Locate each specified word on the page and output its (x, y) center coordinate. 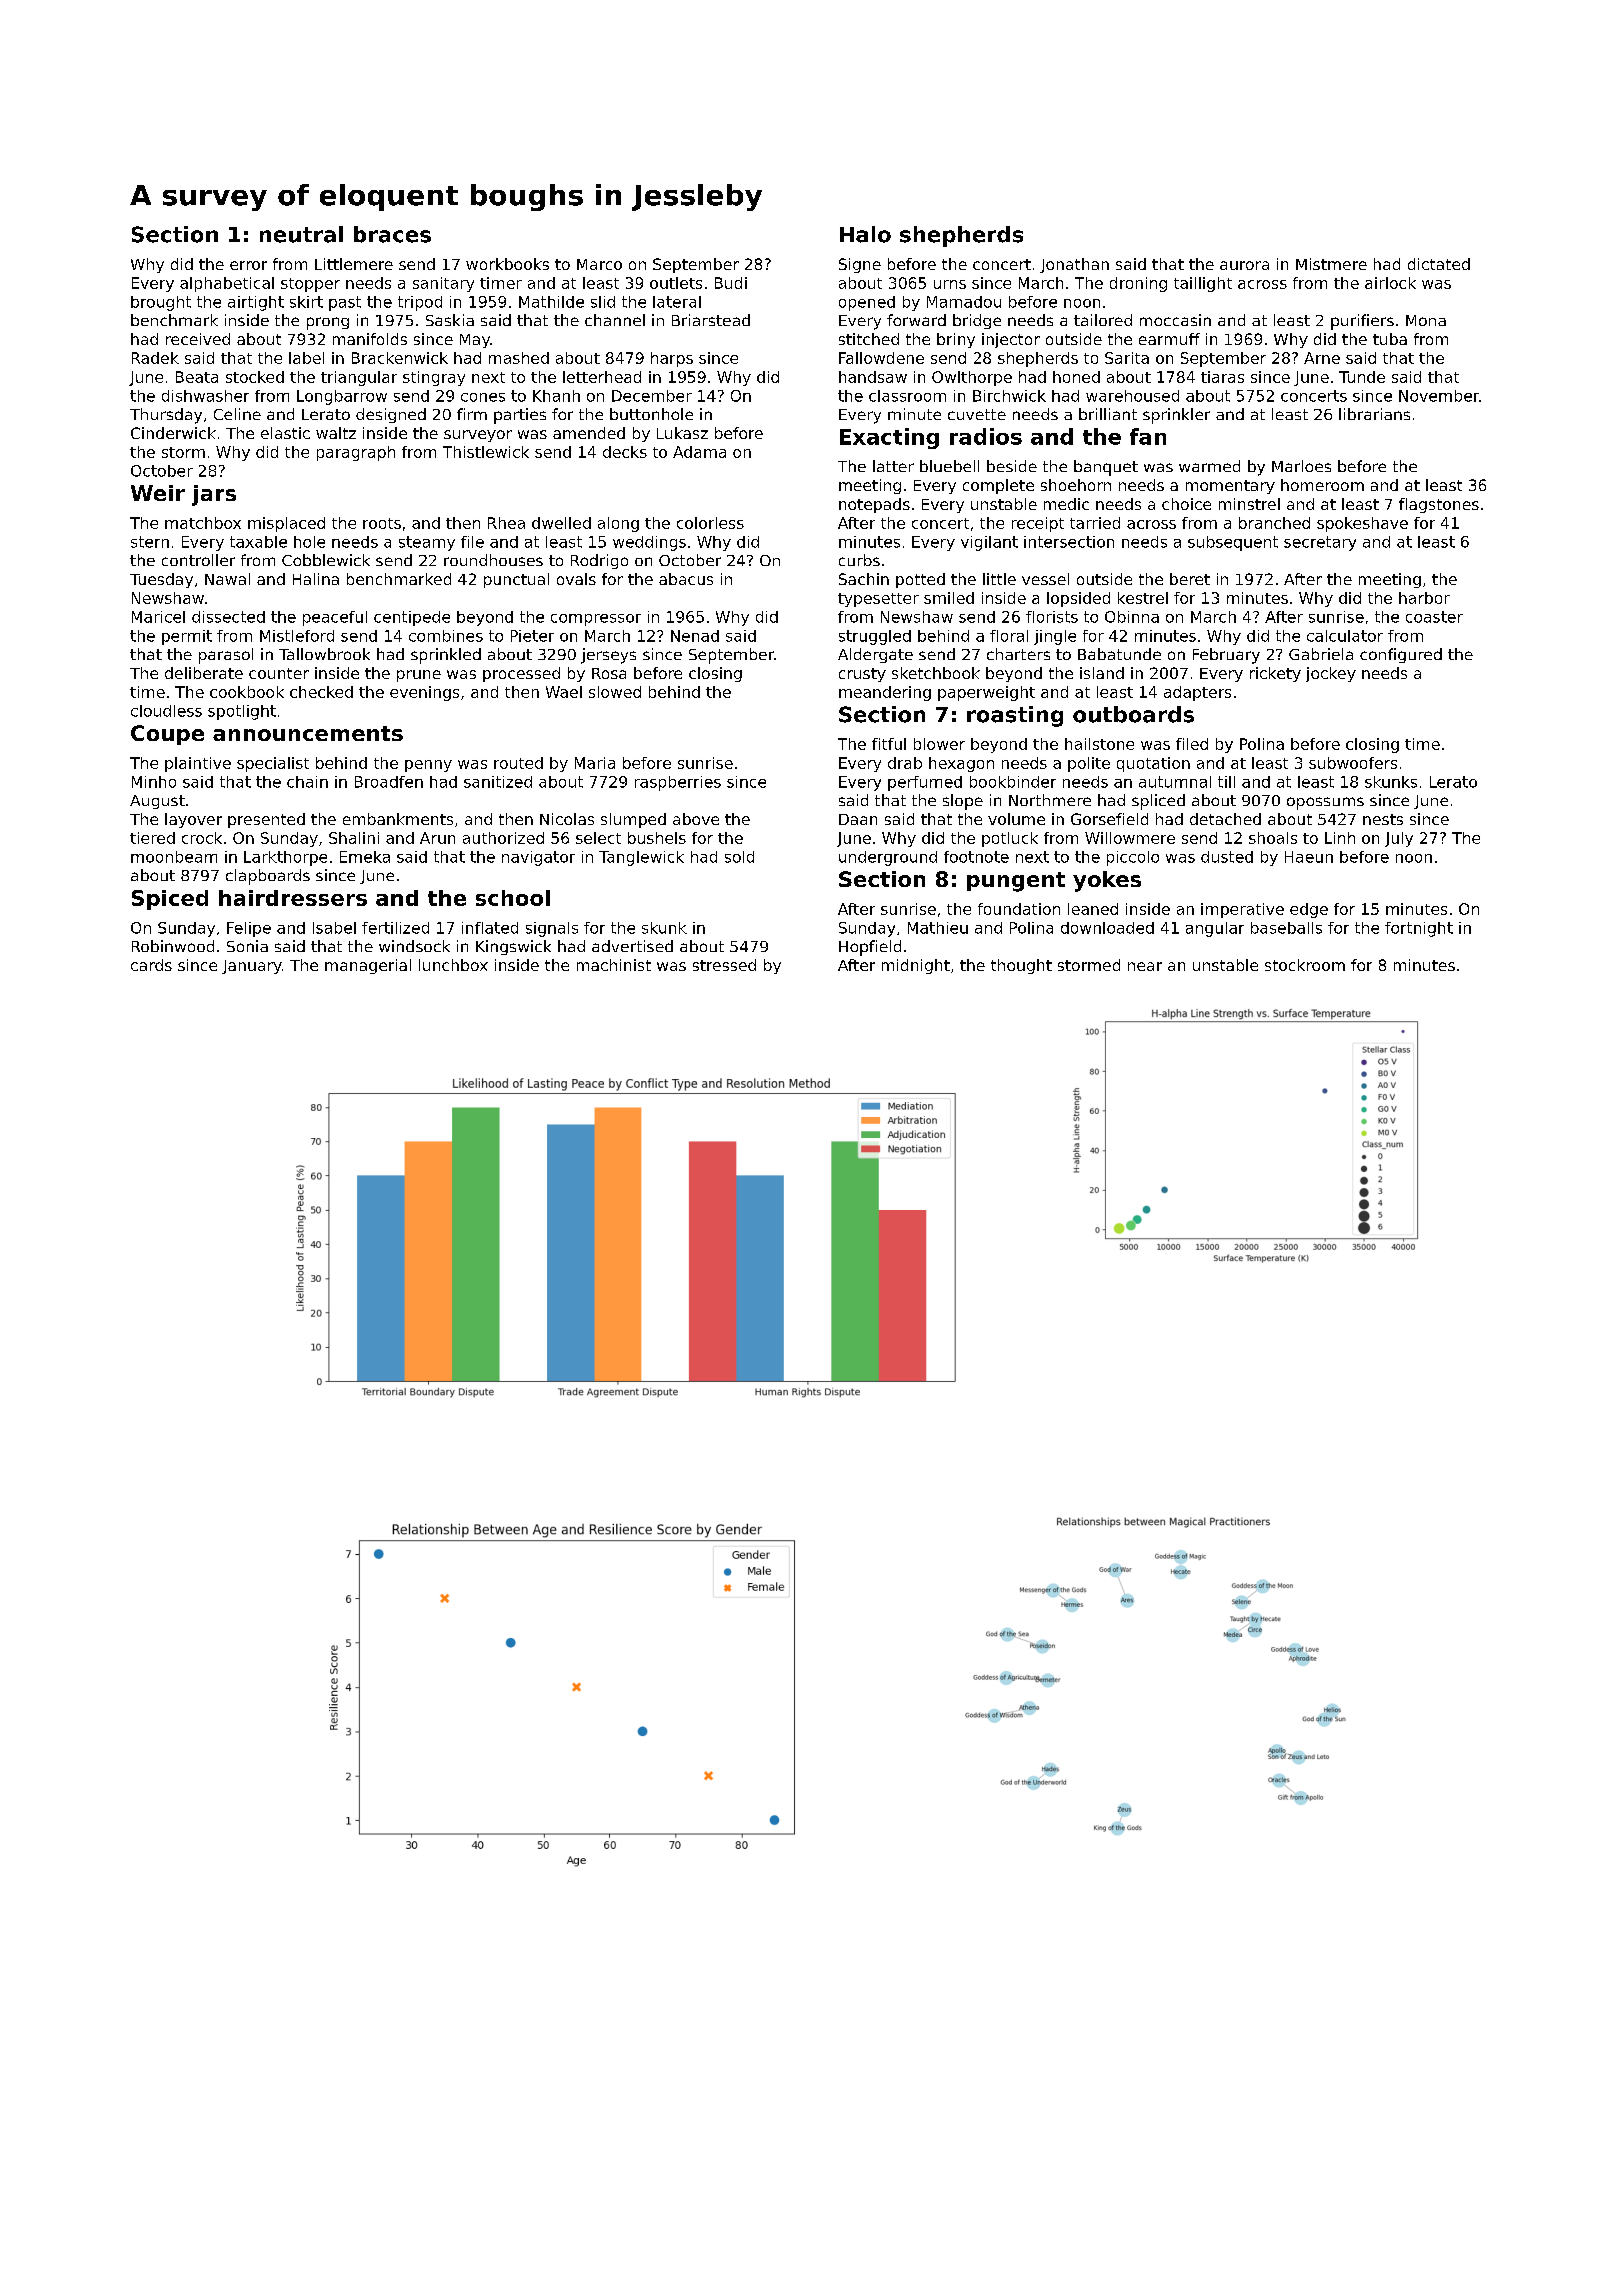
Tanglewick (641, 858)
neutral (301, 234)
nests (1383, 819)
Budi (731, 283)
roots (382, 523)
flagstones (1439, 505)
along (618, 524)
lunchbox (453, 965)
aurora (1244, 265)
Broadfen (389, 782)
